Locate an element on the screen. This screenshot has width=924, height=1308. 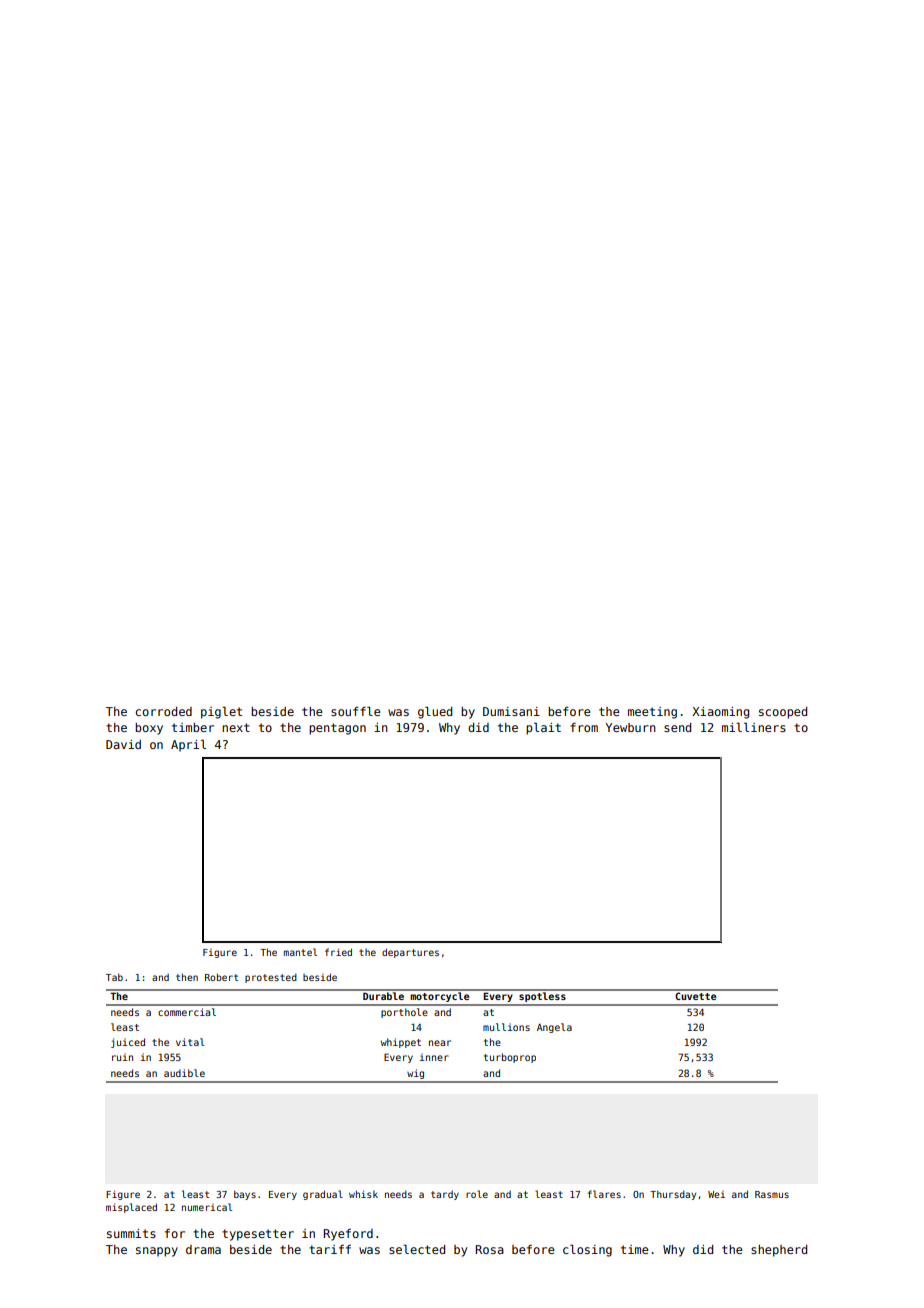
souffle is located at coordinates (356, 711).
